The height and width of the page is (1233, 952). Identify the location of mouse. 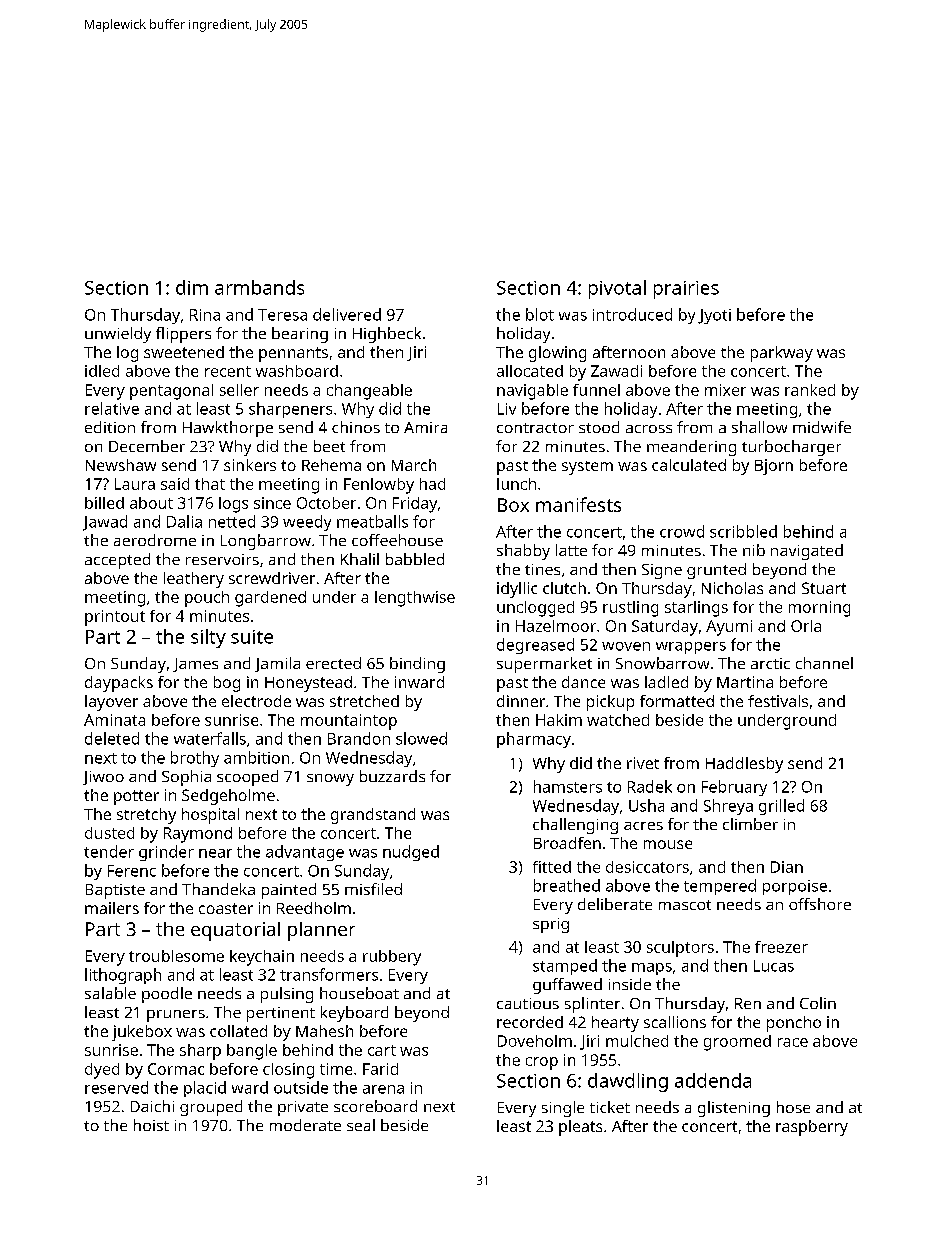
(668, 844).
